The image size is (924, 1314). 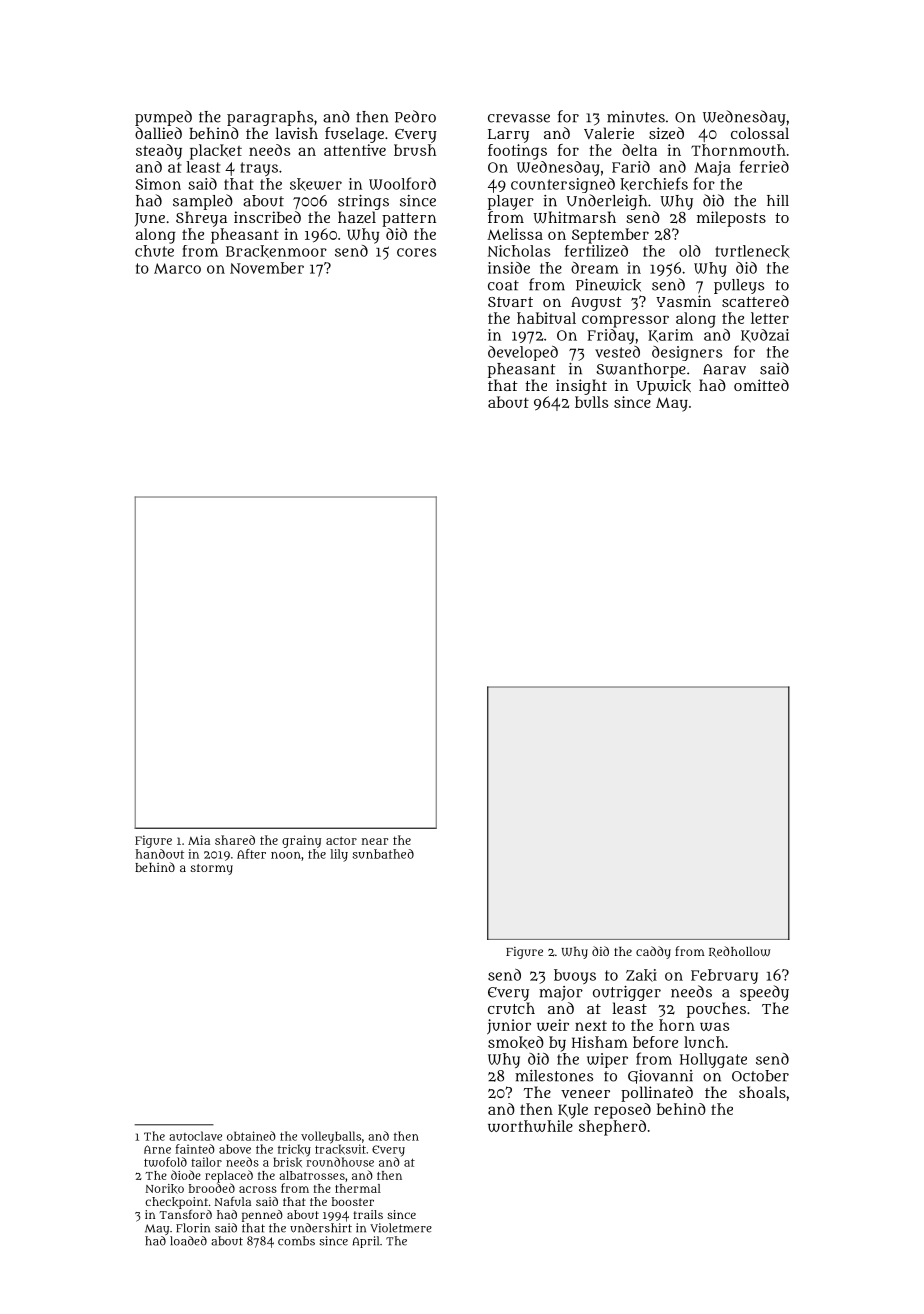 What do you see at coordinates (664, 387) in the page?
I see `Upwick` at bounding box center [664, 387].
